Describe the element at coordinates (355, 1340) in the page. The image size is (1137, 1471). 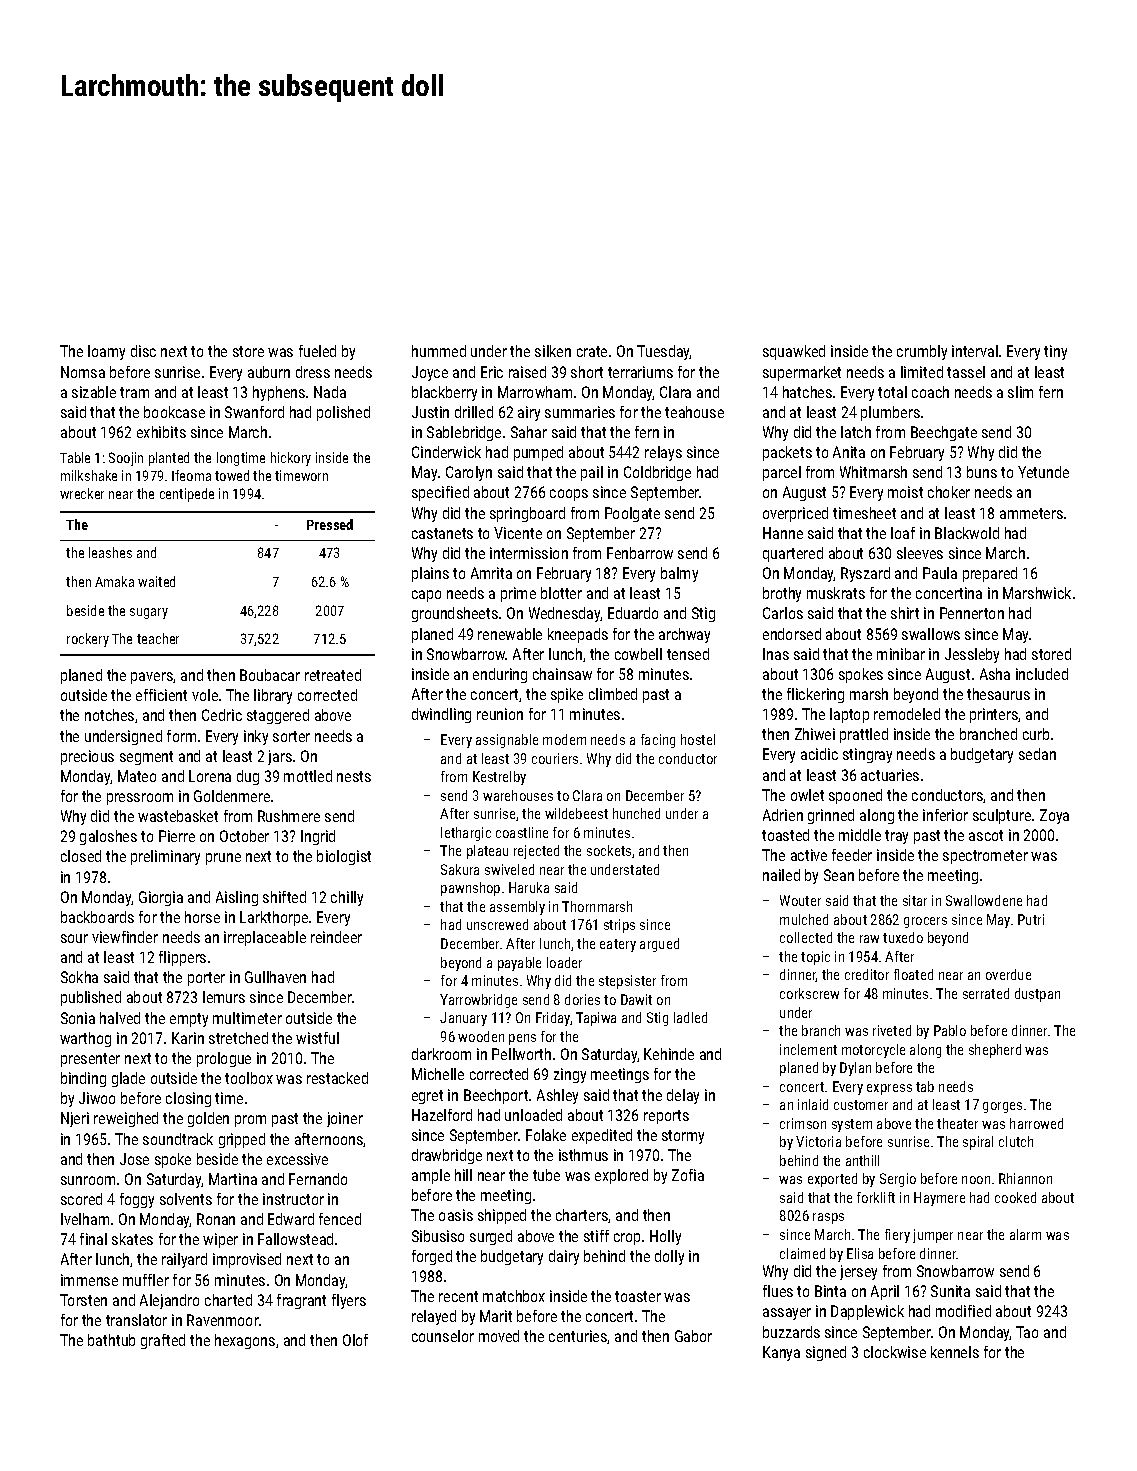
I see `Olof` at that location.
